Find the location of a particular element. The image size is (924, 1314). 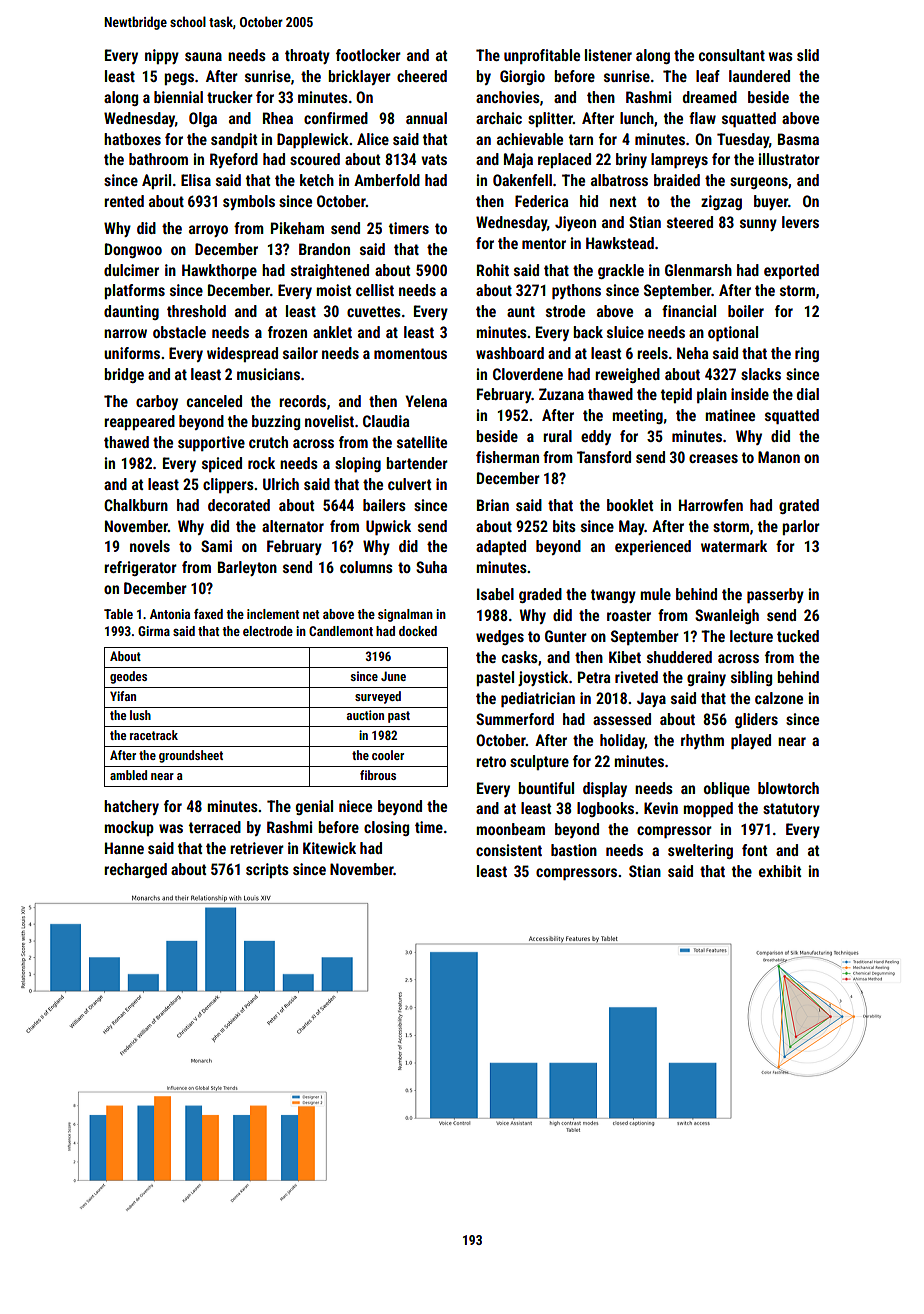

buyer is located at coordinates (771, 202).
